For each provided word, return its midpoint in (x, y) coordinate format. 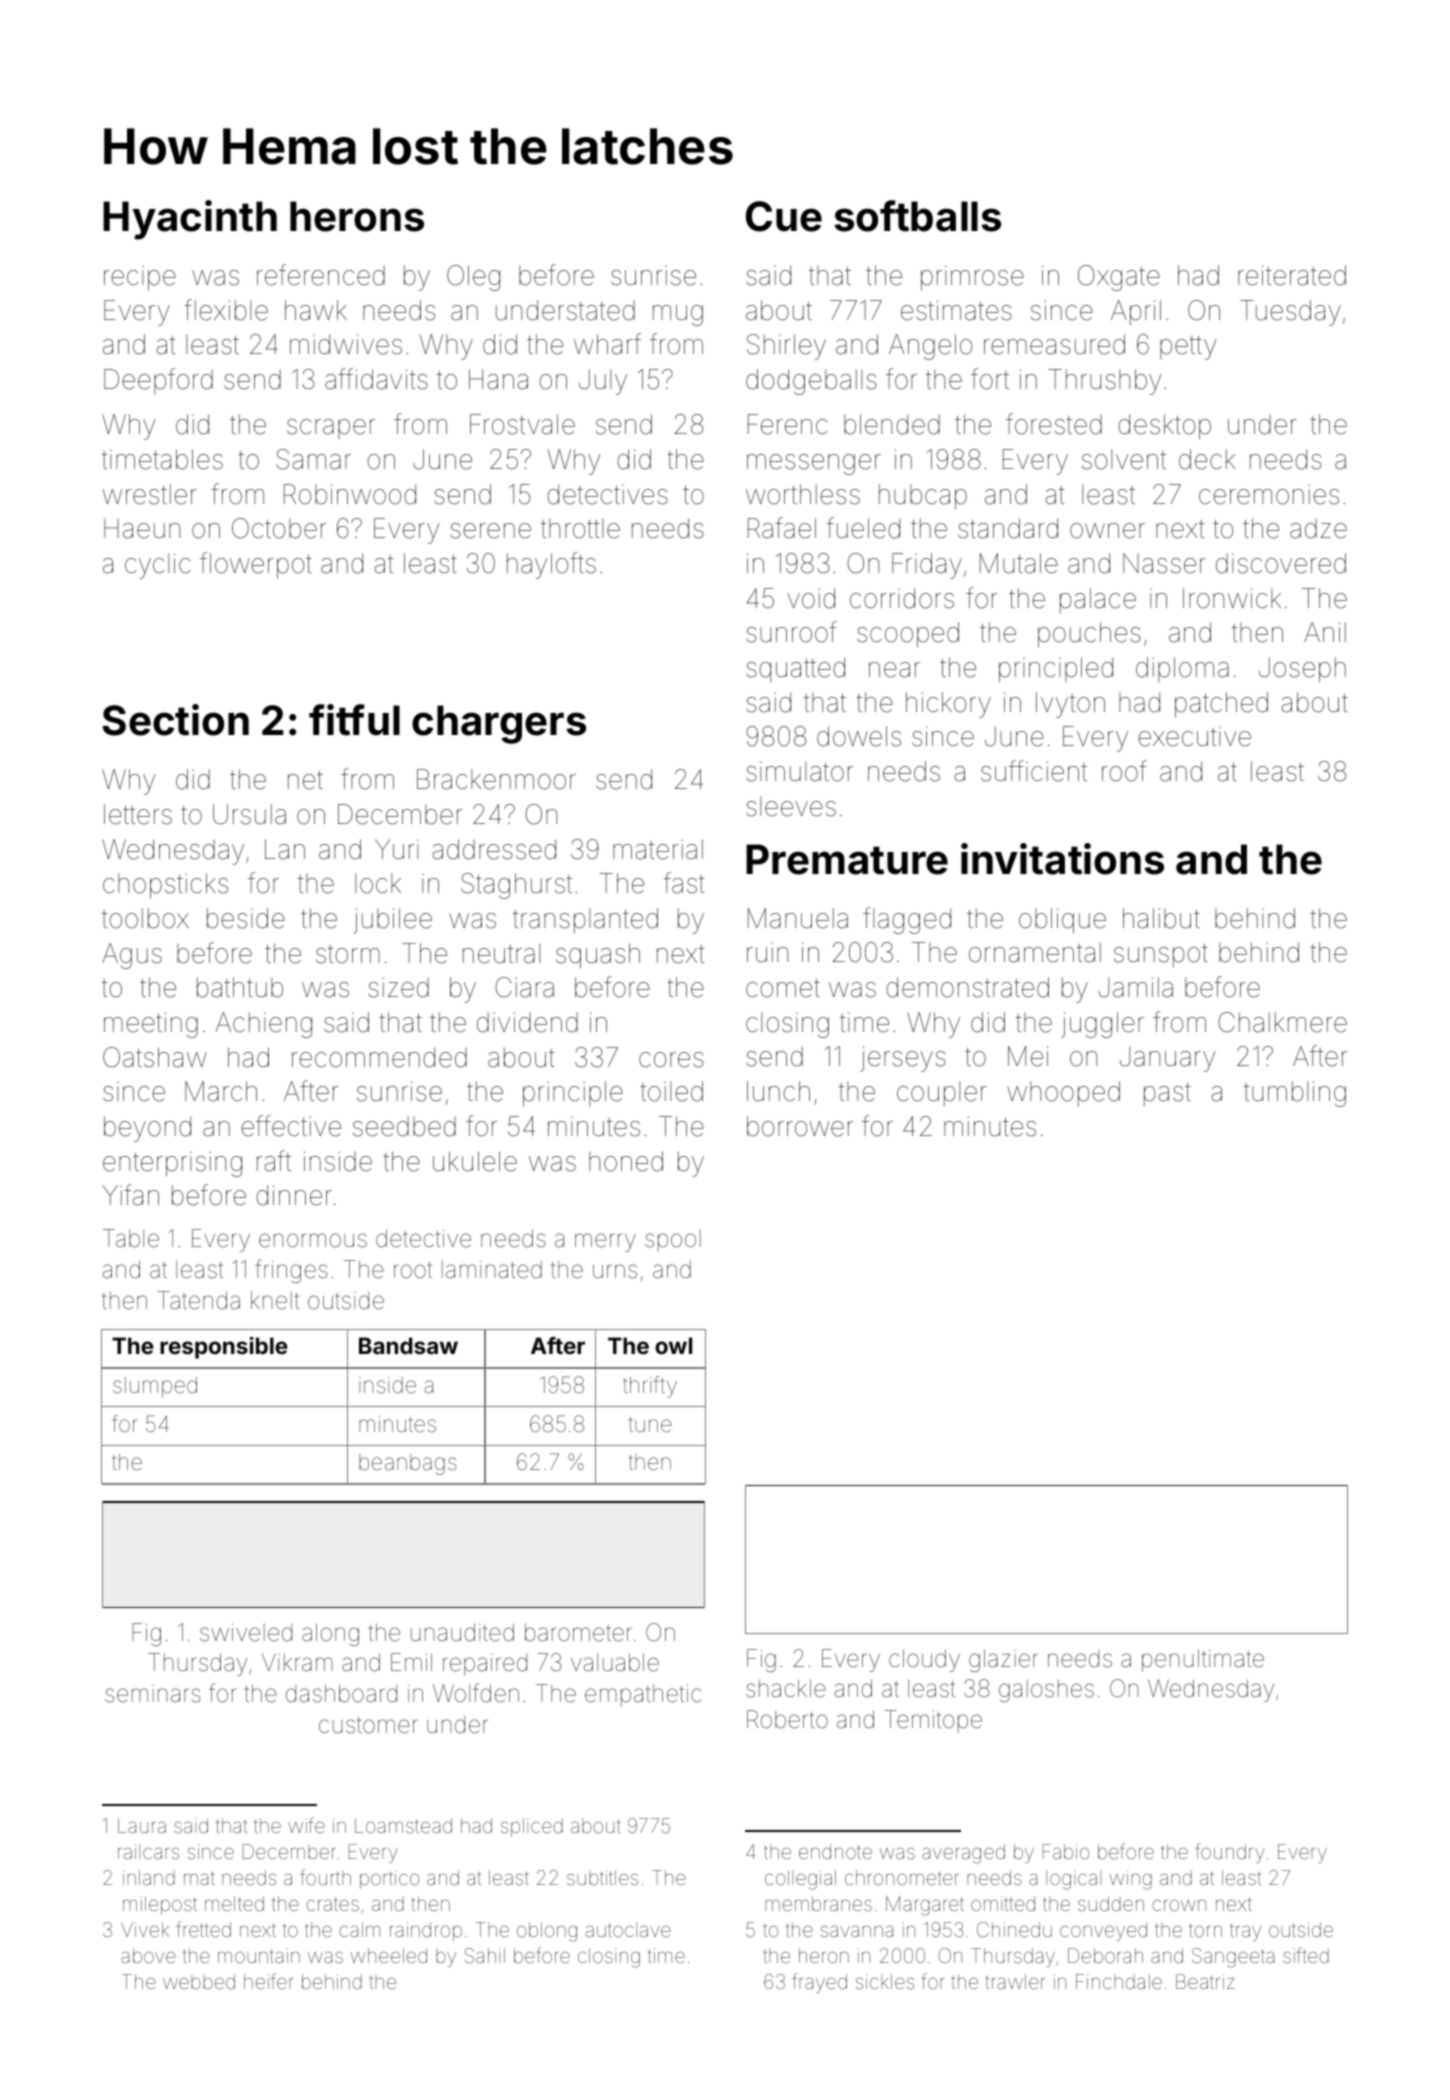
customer (368, 1725)
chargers (499, 724)
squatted (796, 670)
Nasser (1164, 563)
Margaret (925, 1906)
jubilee (392, 921)
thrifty (650, 1387)
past (1167, 1095)
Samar (314, 459)
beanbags (408, 1464)
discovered (1281, 563)
